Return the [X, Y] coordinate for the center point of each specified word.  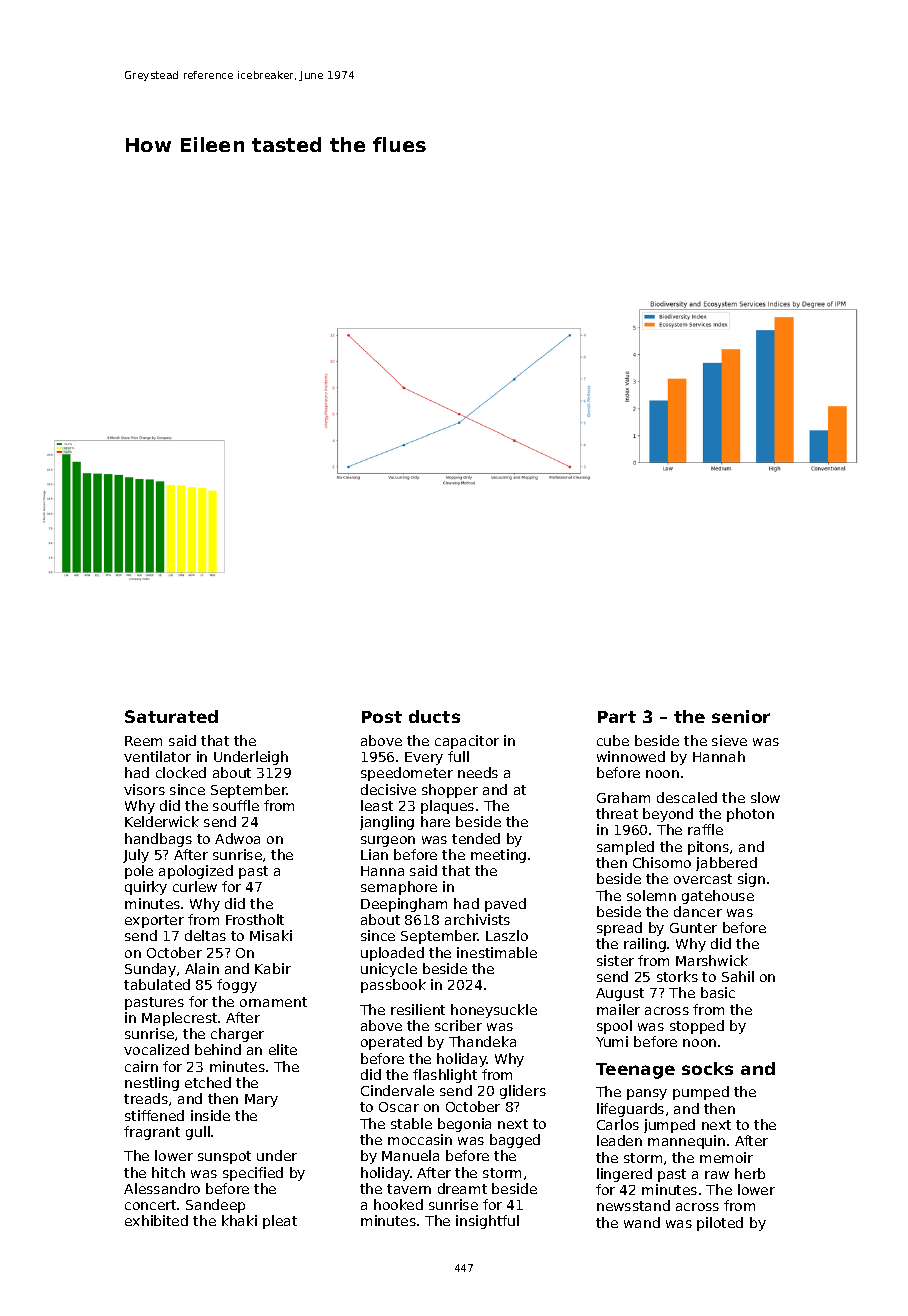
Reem [143, 741]
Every [424, 758]
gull [198, 1133]
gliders [523, 1092]
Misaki [271, 935]
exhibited [156, 1220]
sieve [729, 740]
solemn [651, 895]
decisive [388, 789]
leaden [619, 1140]
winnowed [631, 756]
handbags [158, 840]
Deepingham [404, 905]
